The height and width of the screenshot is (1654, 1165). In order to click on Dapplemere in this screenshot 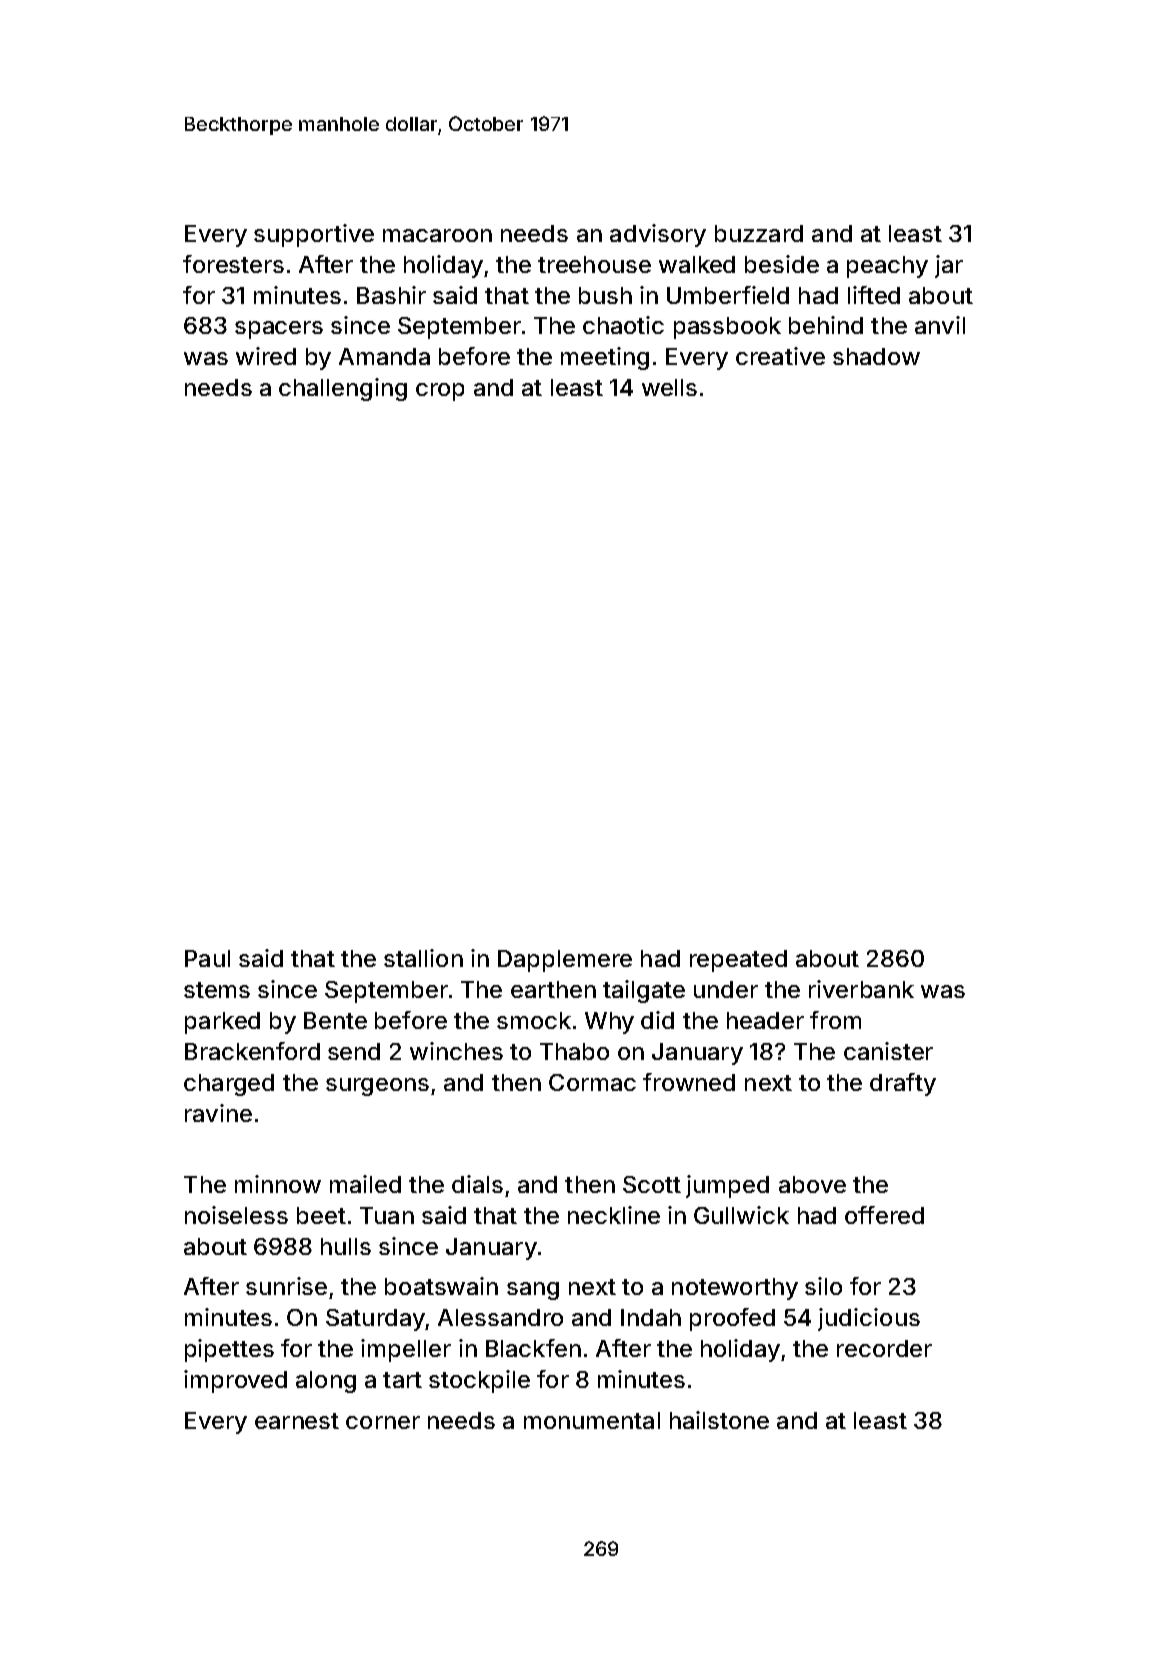, I will do `click(565, 961)`.
